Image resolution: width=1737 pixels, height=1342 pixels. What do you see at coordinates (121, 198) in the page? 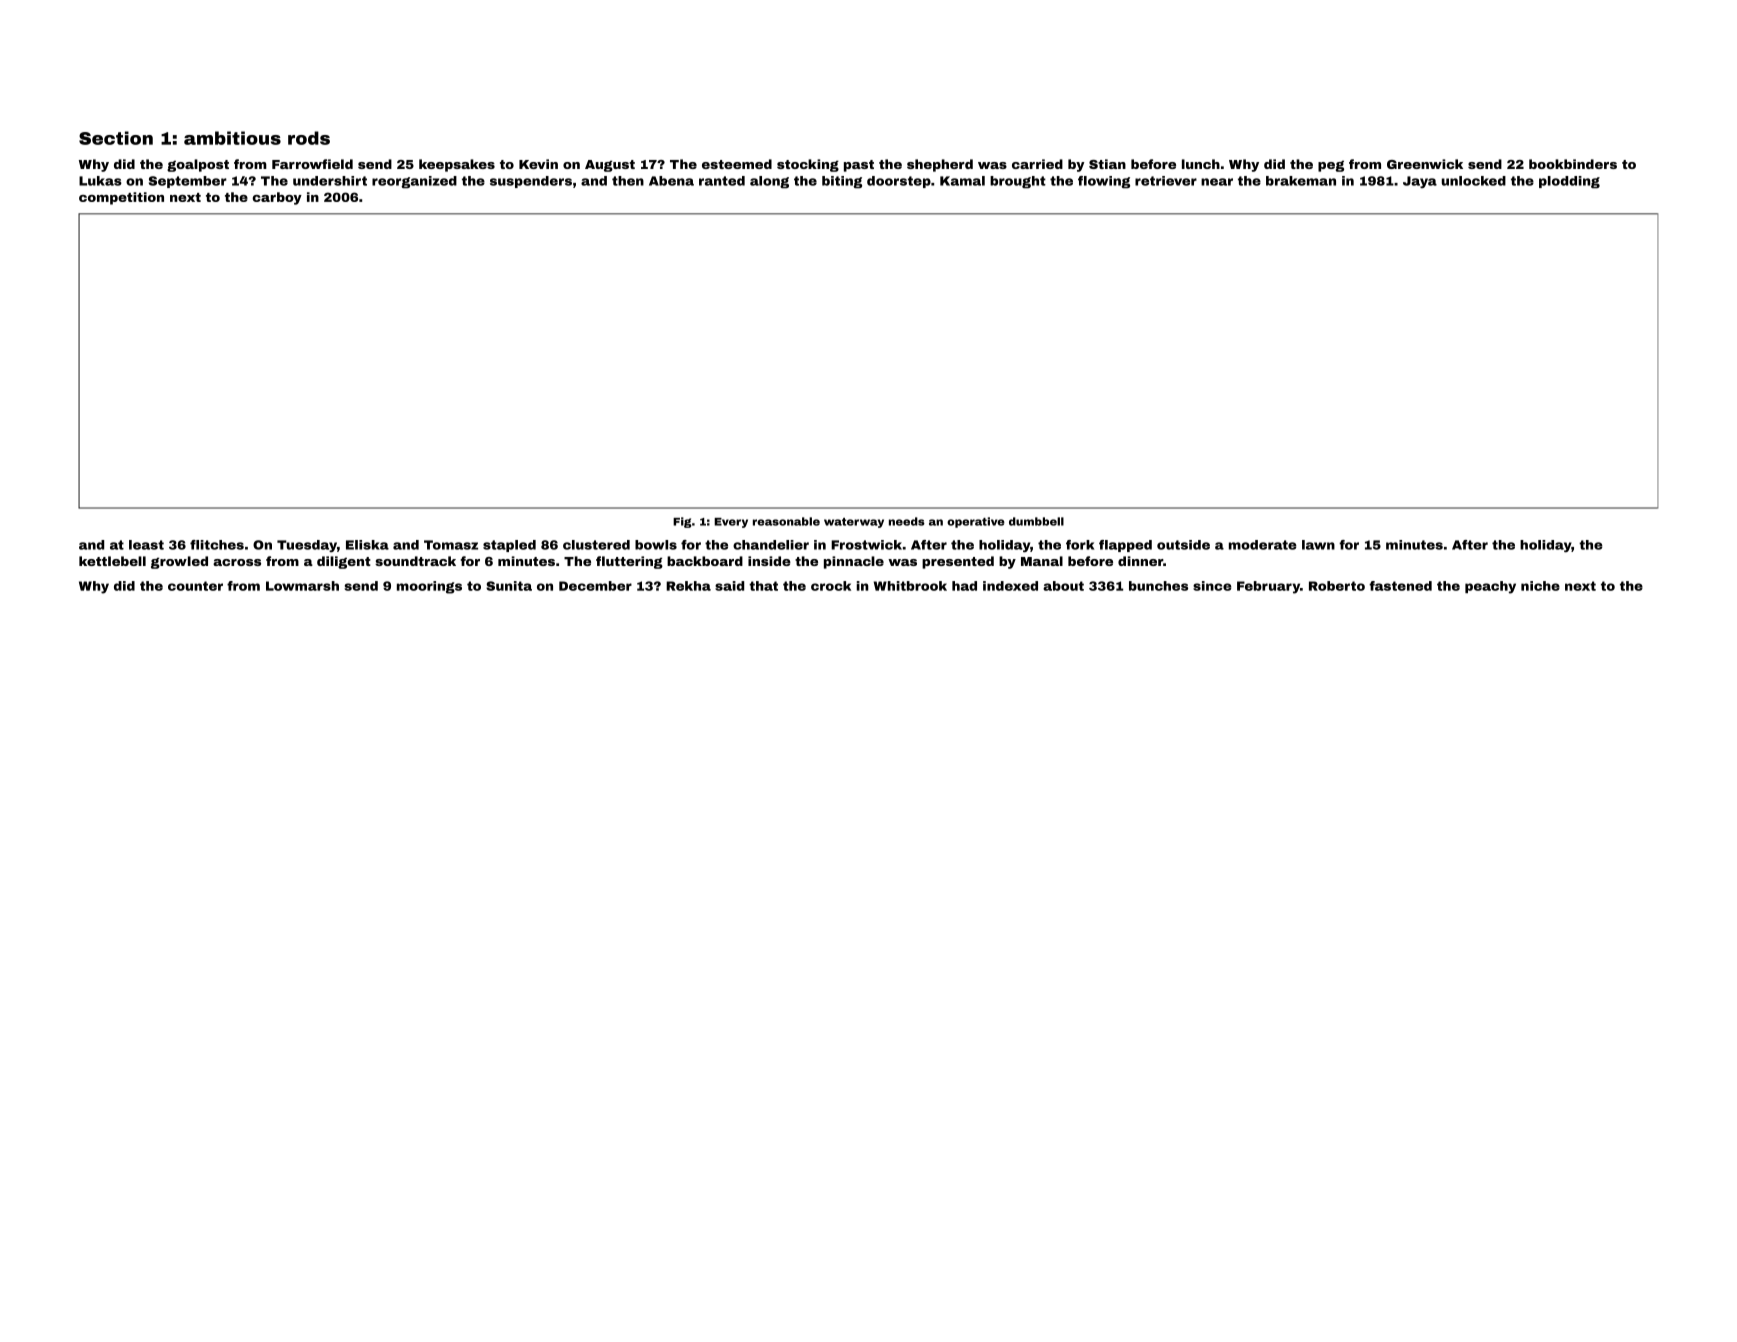
I see `competition` at bounding box center [121, 198].
